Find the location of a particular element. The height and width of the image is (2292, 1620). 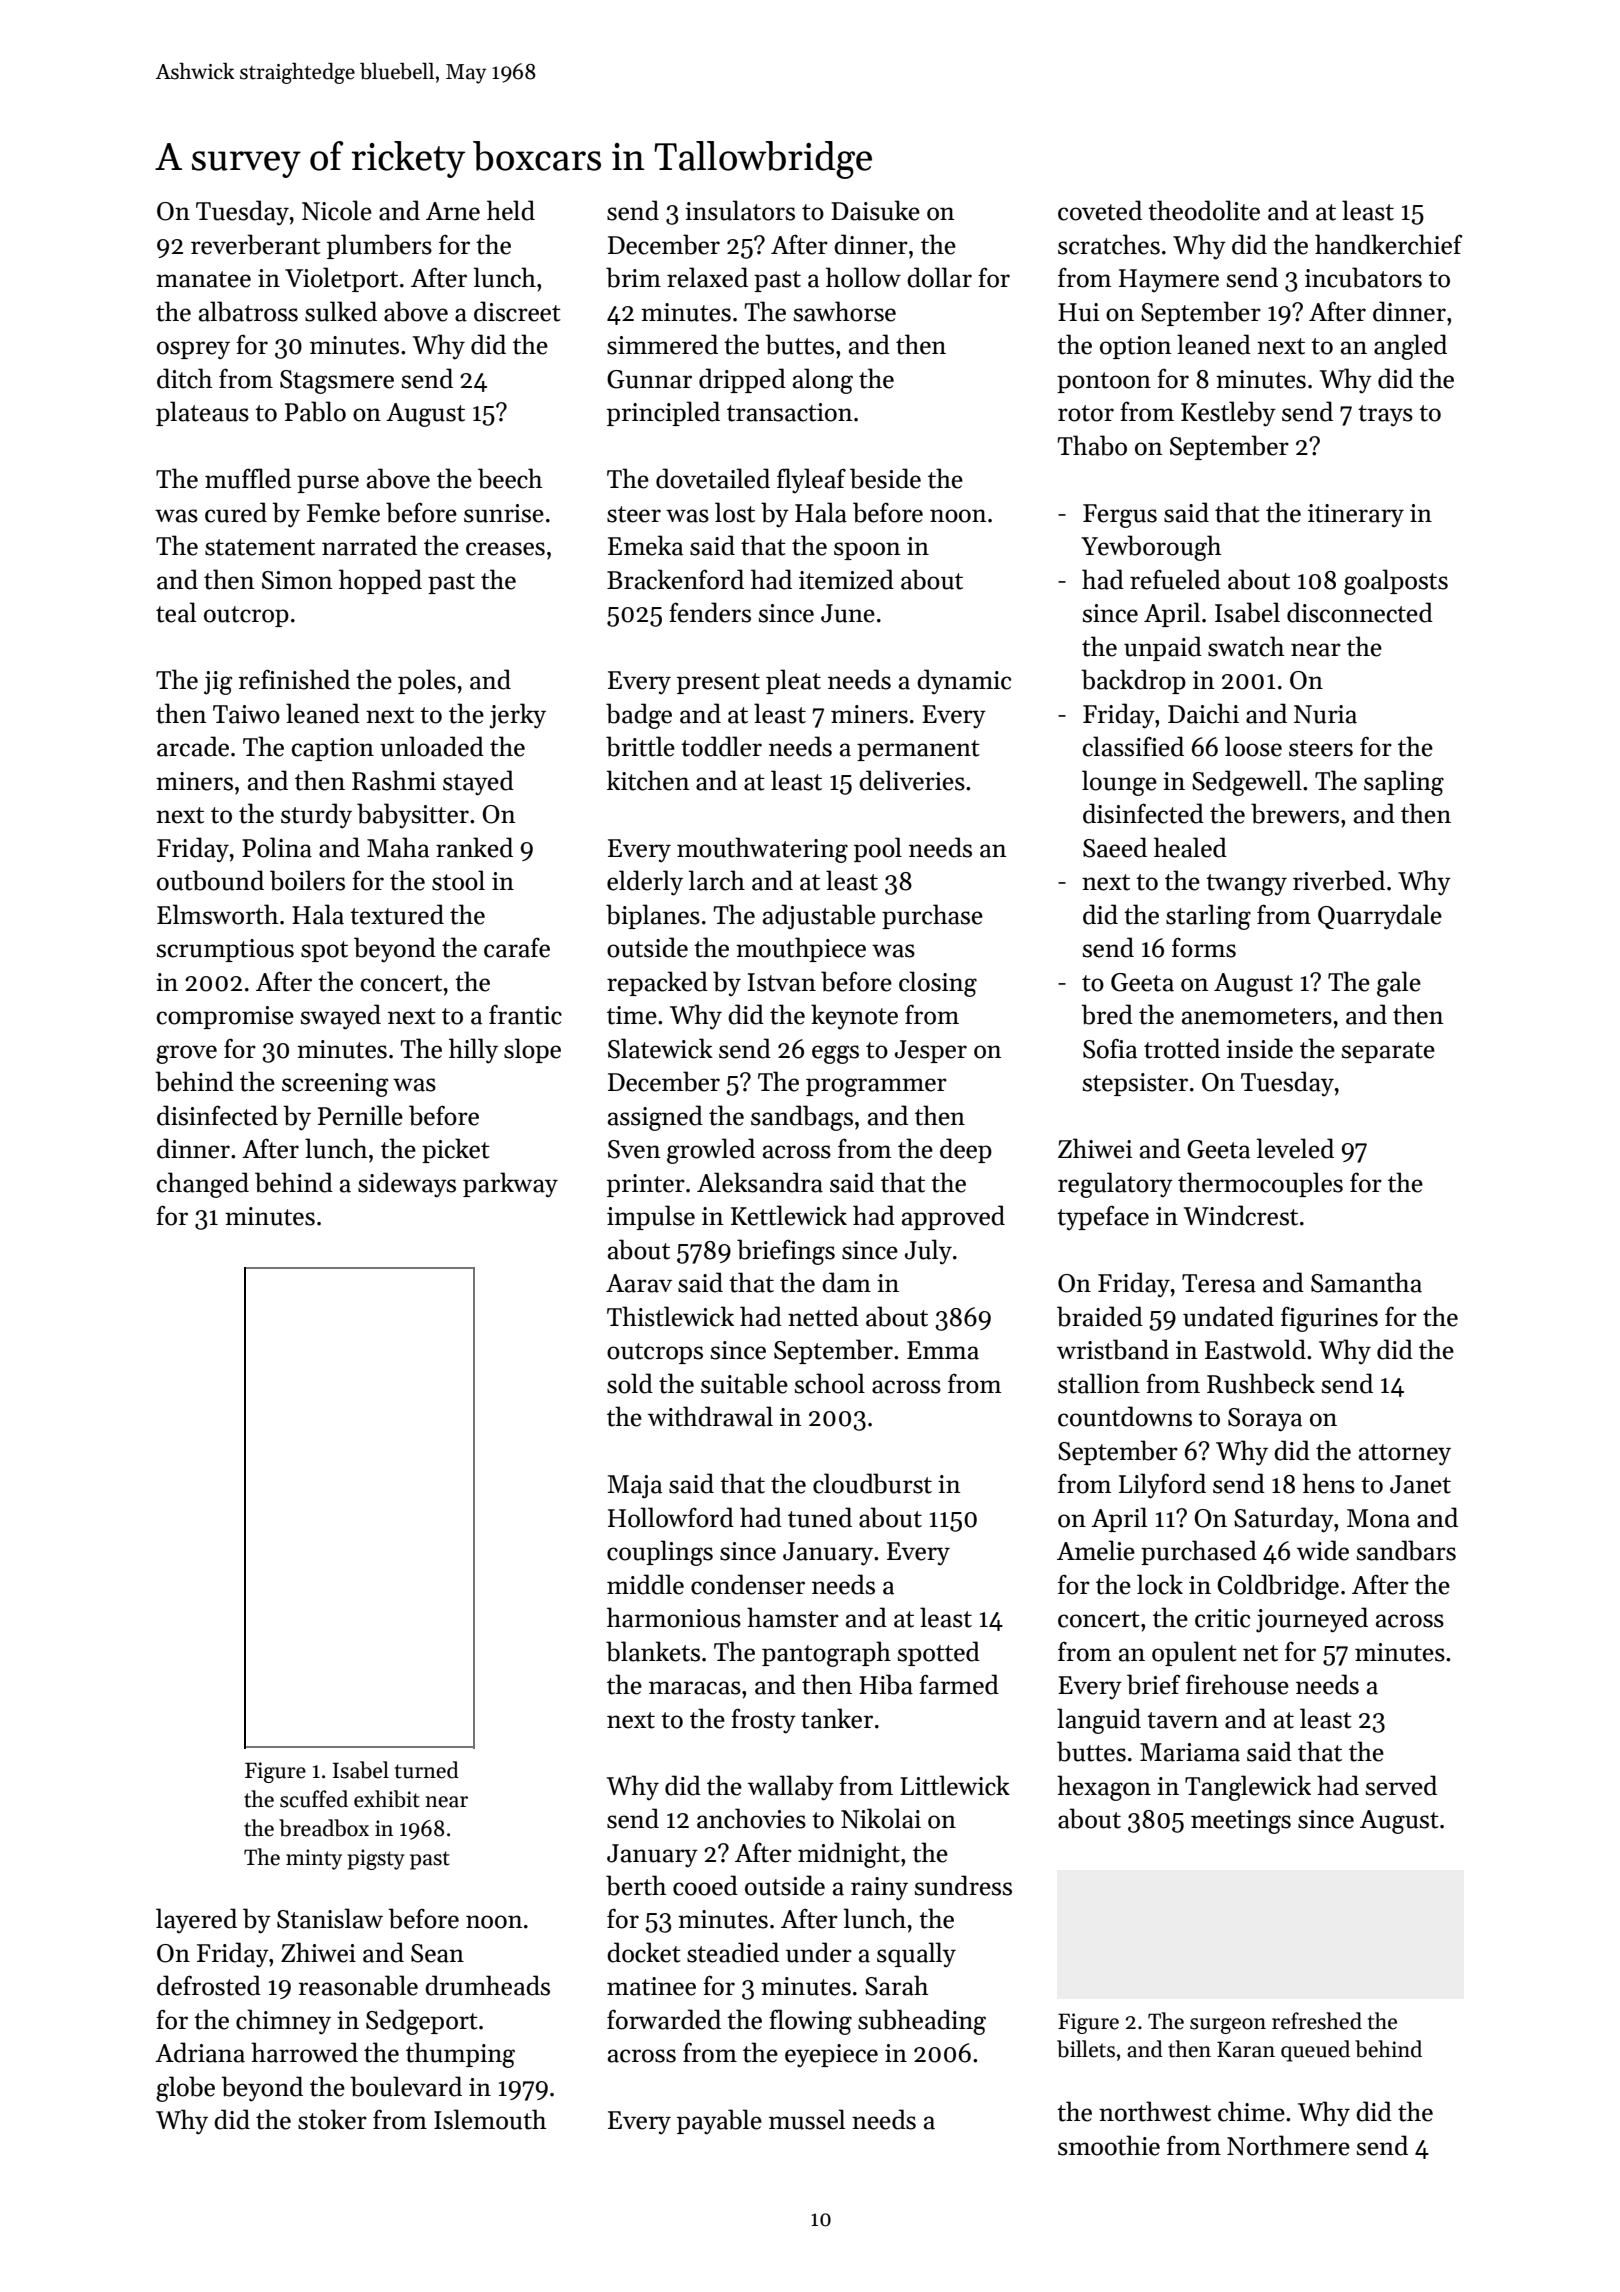

insulators is located at coordinates (740, 210).
